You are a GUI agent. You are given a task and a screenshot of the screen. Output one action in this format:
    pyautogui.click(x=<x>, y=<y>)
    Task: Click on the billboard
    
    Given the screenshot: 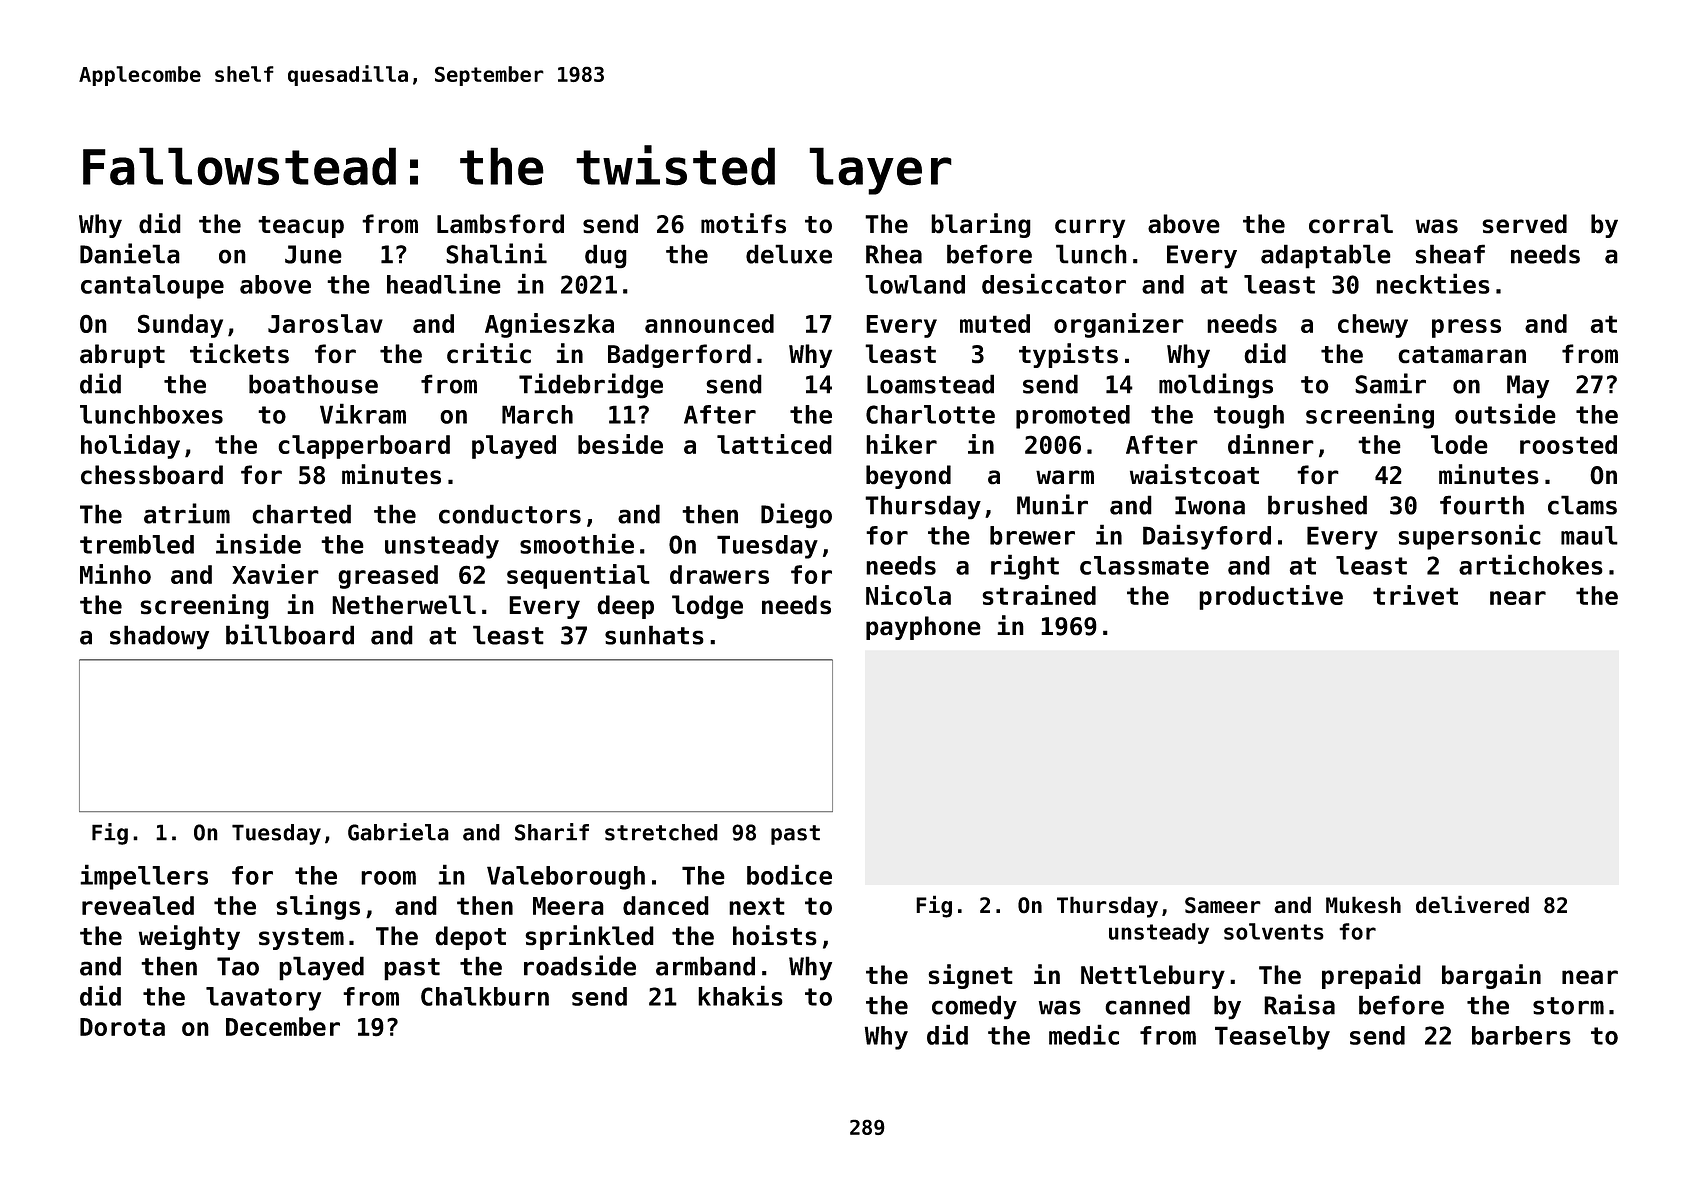 What is the action you would take?
    pyautogui.click(x=290, y=634)
